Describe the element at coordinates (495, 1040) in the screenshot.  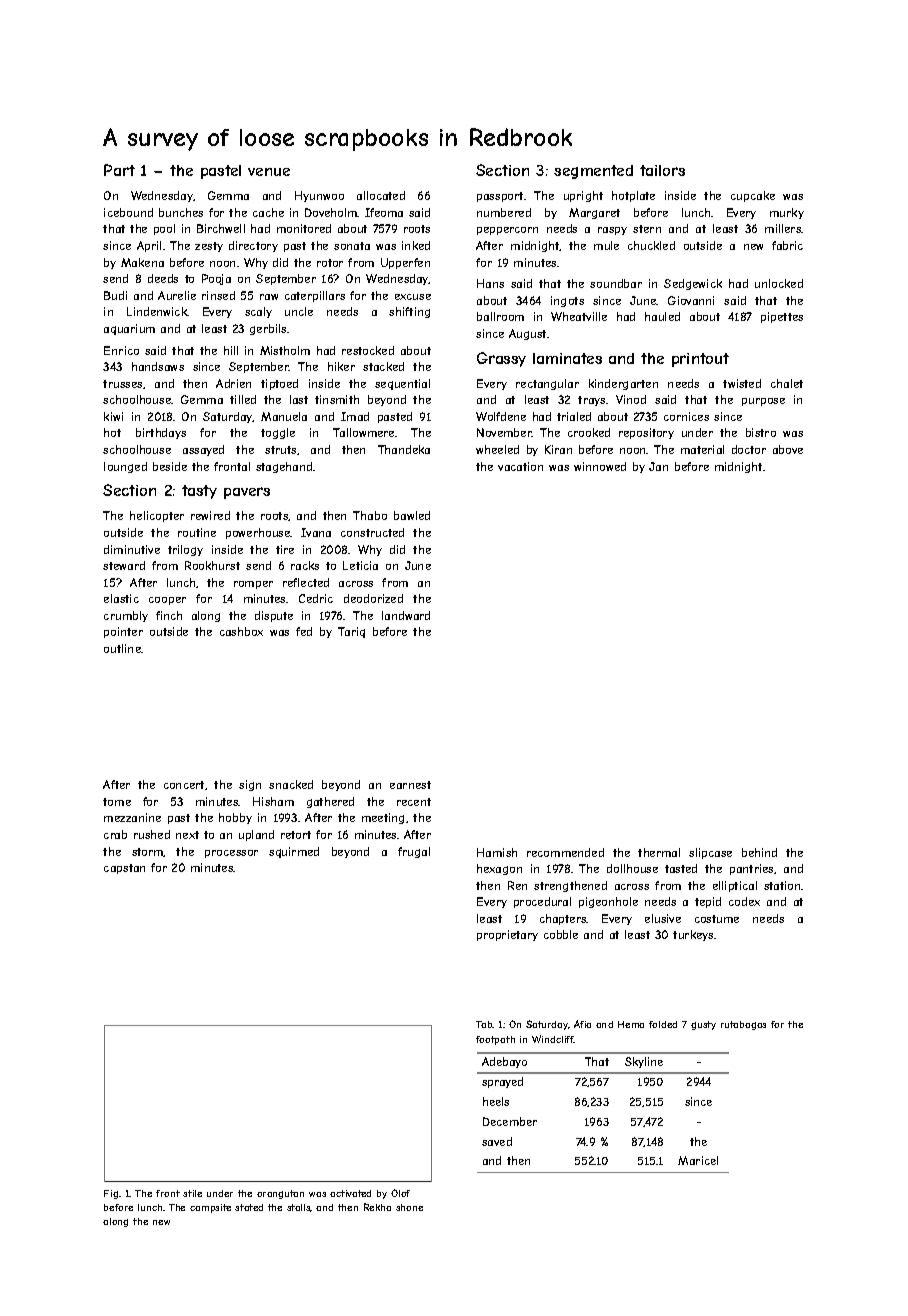
I see `footpath` at that location.
